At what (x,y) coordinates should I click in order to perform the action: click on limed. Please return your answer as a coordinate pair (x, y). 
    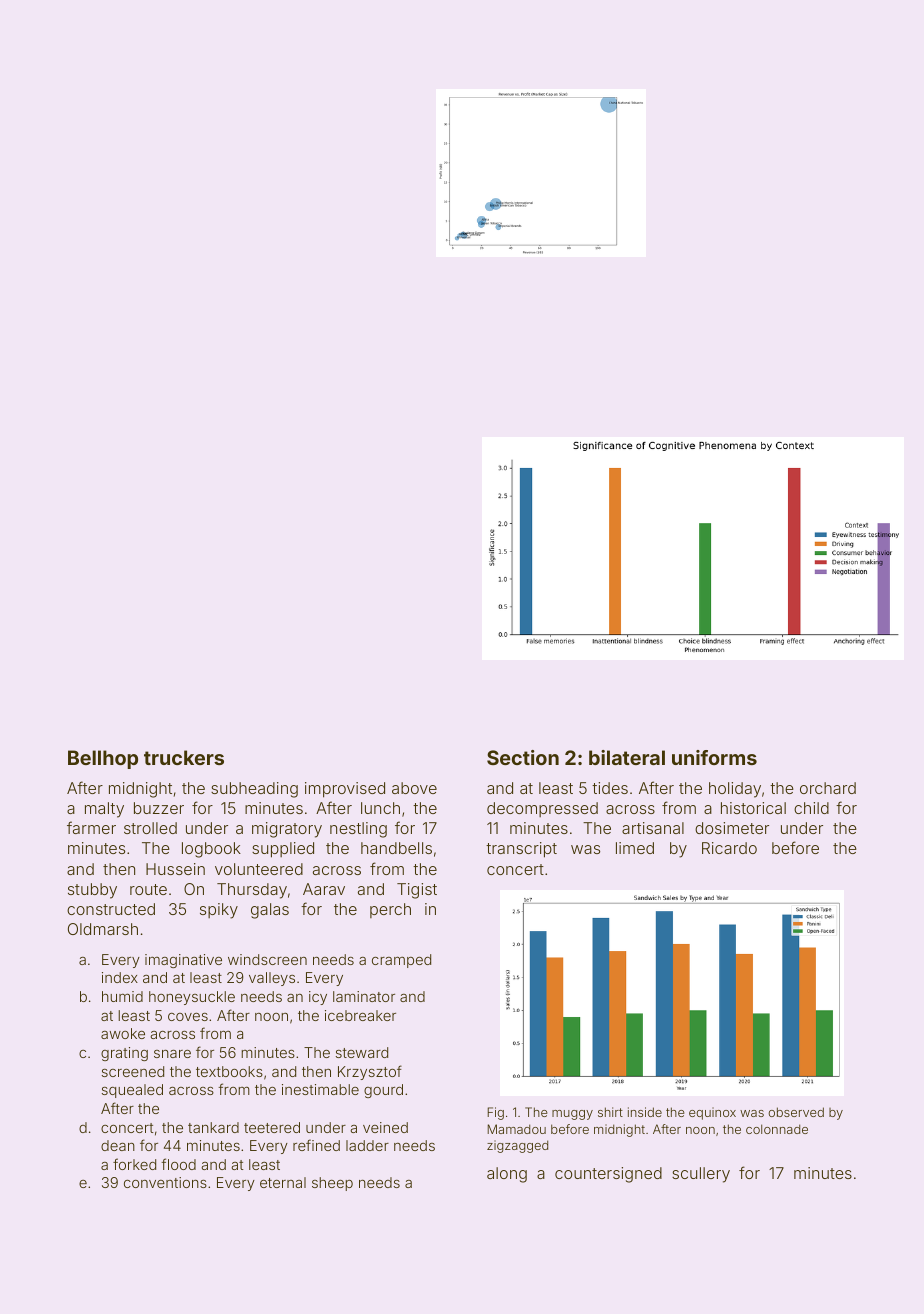
    Looking at the image, I should click on (635, 848).
